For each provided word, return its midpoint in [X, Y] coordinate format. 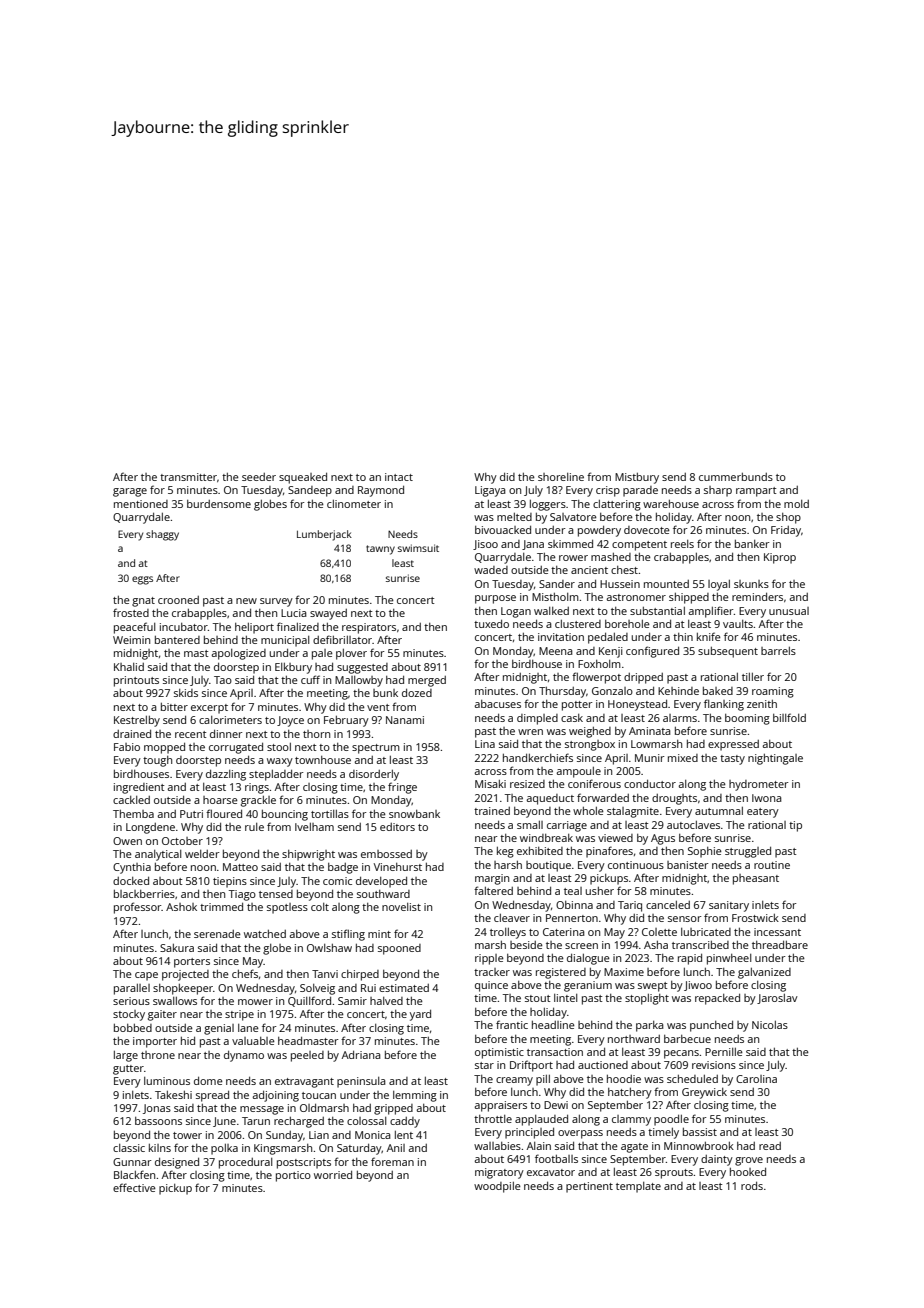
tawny [380, 550]
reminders [757, 597]
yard [420, 1015]
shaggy [162, 535]
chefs [245, 973]
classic [129, 1148]
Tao [223, 680]
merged [427, 681]
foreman [392, 1161]
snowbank [414, 814]
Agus [663, 839]
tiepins [230, 882]
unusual [789, 611]
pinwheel [729, 959]
